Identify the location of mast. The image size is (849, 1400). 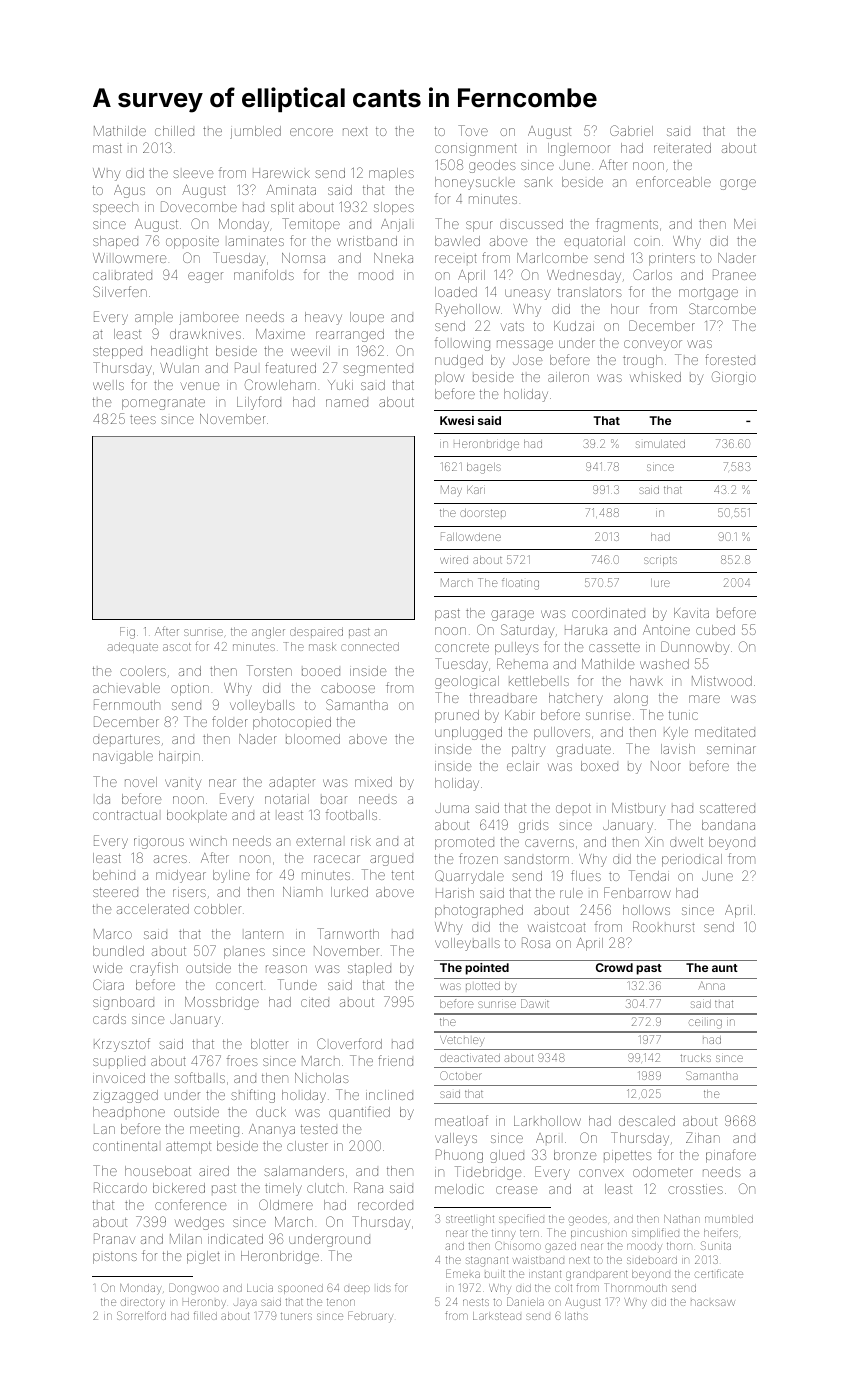
(107, 148).
